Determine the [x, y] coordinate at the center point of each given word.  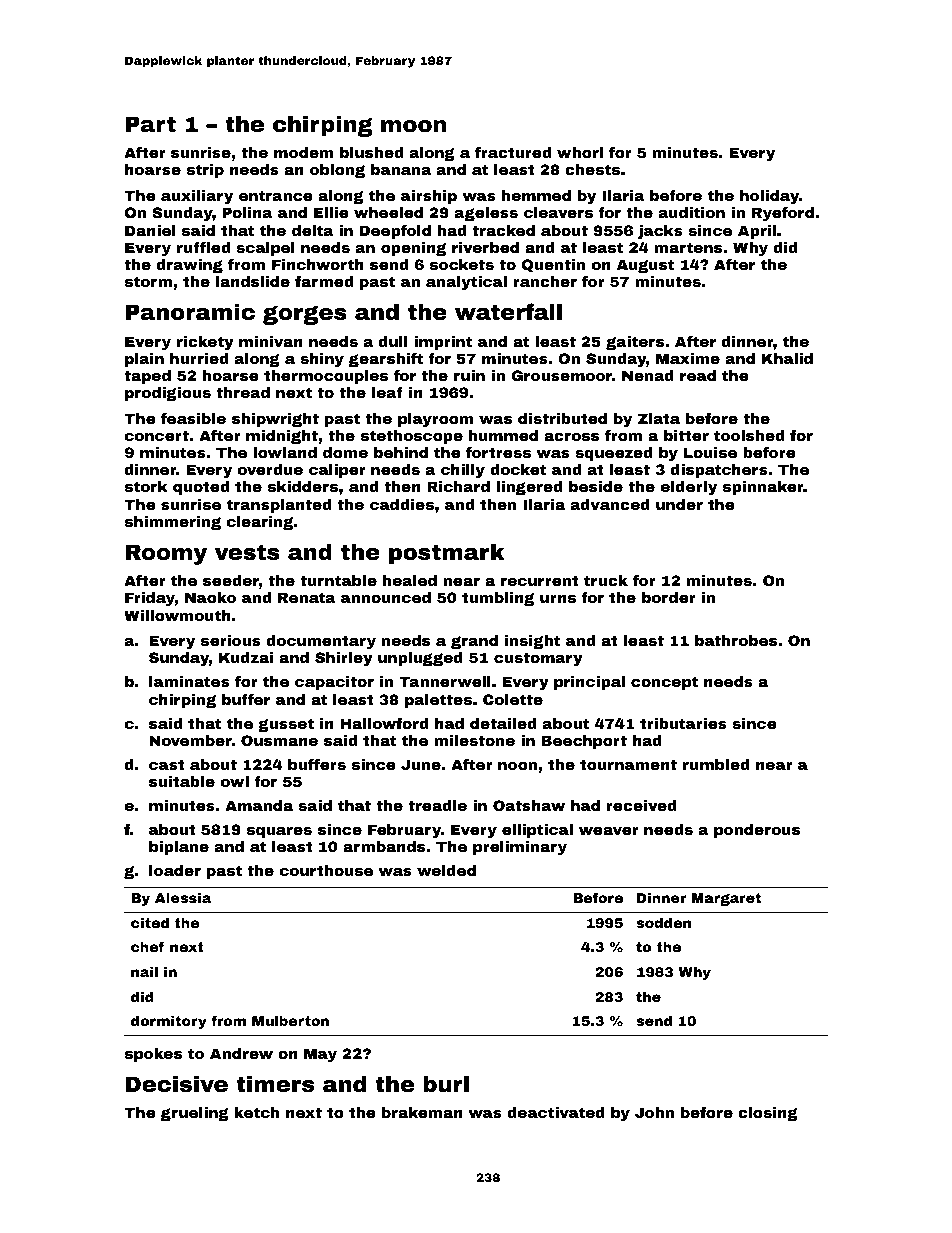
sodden [663, 922]
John [654, 1112]
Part [151, 124]
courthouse [326, 870]
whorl [580, 152]
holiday [769, 197]
